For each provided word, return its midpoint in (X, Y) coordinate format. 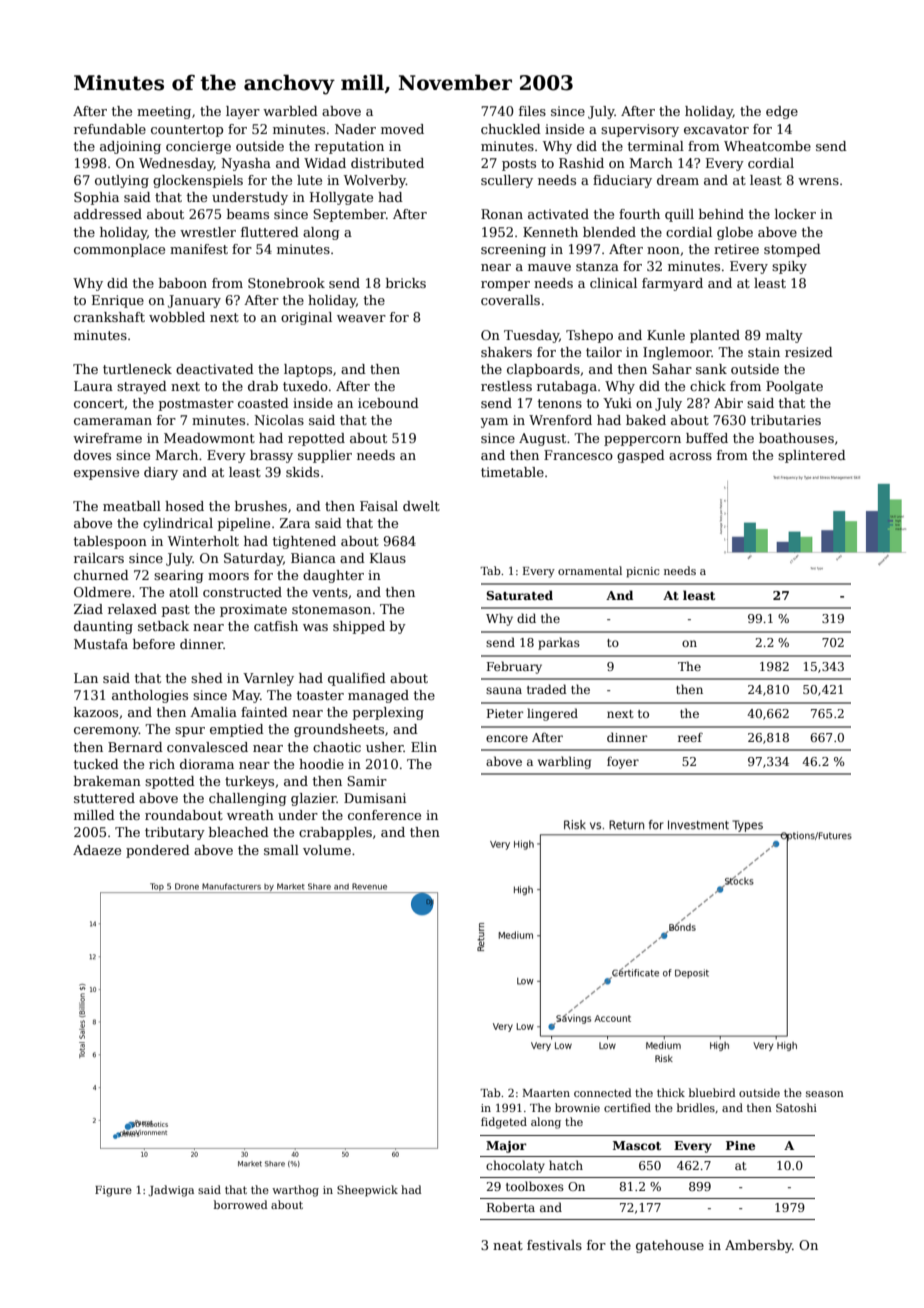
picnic (643, 572)
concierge (198, 147)
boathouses (796, 438)
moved (402, 129)
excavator (716, 129)
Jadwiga (171, 1191)
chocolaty (515, 1166)
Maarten (546, 1093)
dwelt (421, 506)
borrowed (241, 1204)
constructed (242, 592)
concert (99, 403)
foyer (623, 762)
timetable (512, 472)
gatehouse (670, 1246)
